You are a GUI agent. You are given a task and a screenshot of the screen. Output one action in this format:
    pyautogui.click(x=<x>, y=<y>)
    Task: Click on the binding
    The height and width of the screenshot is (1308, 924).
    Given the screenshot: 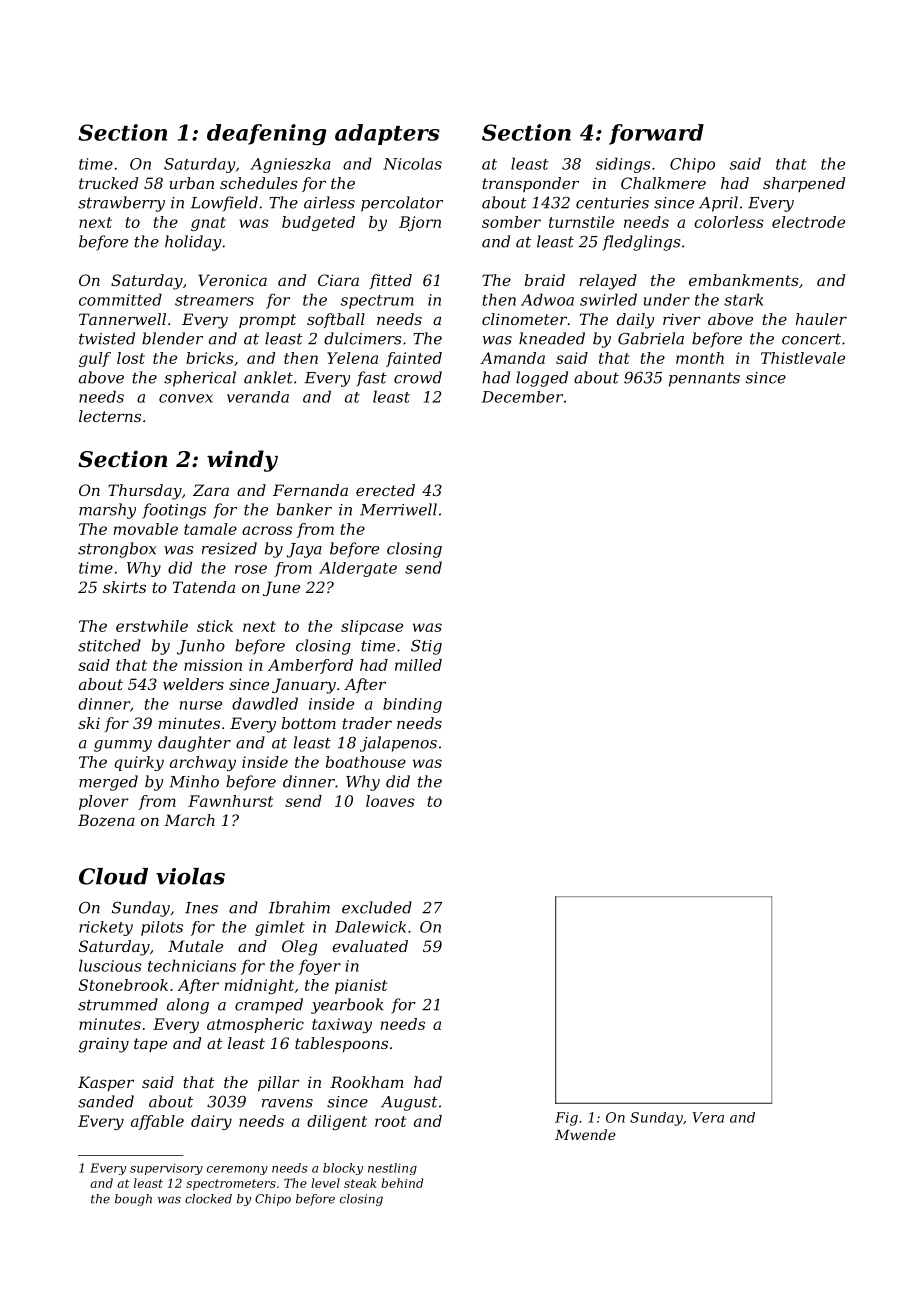 What is the action you would take?
    pyautogui.click(x=412, y=705)
